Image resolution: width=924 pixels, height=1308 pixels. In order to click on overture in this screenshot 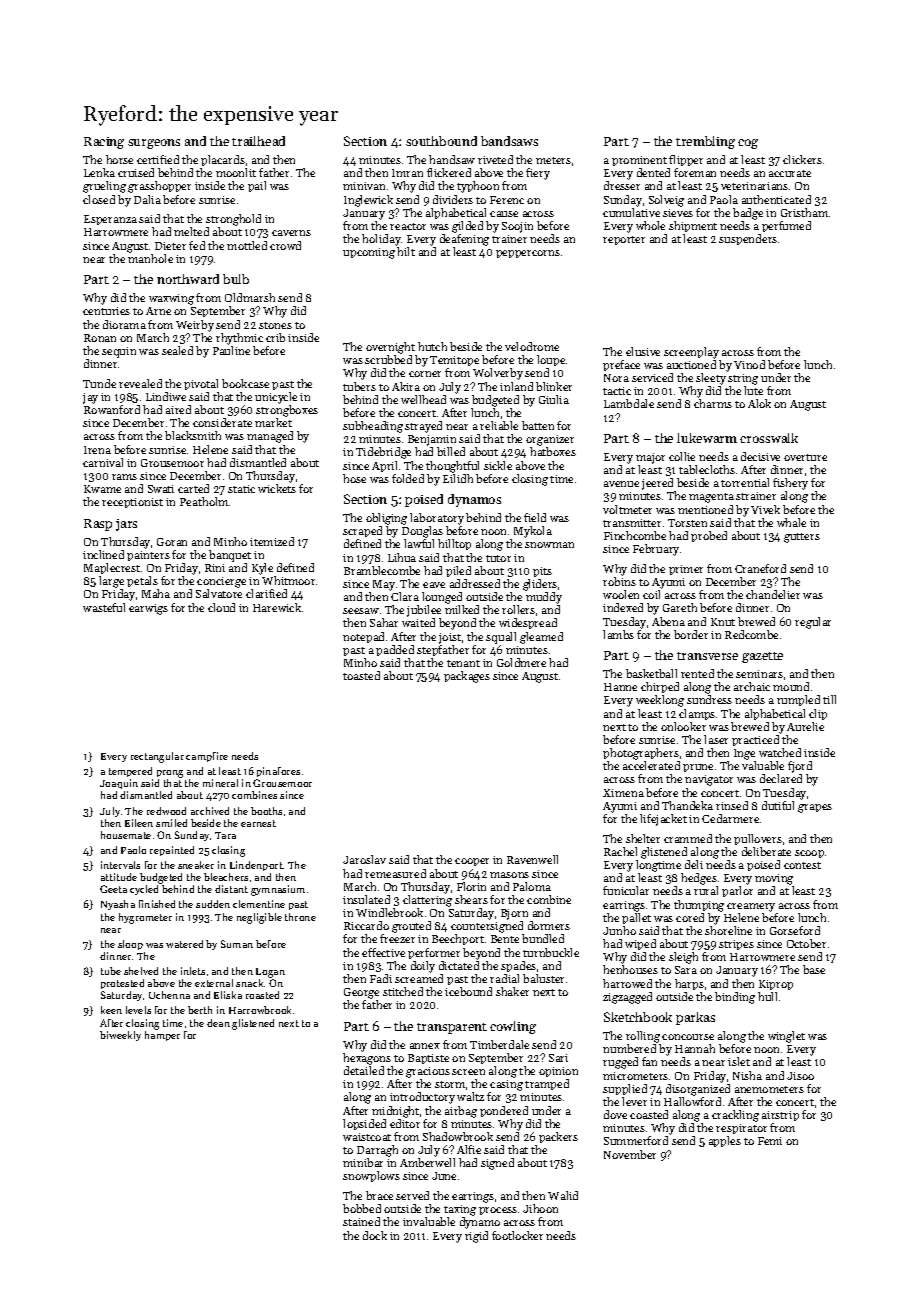, I will do `click(805, 457)`.
